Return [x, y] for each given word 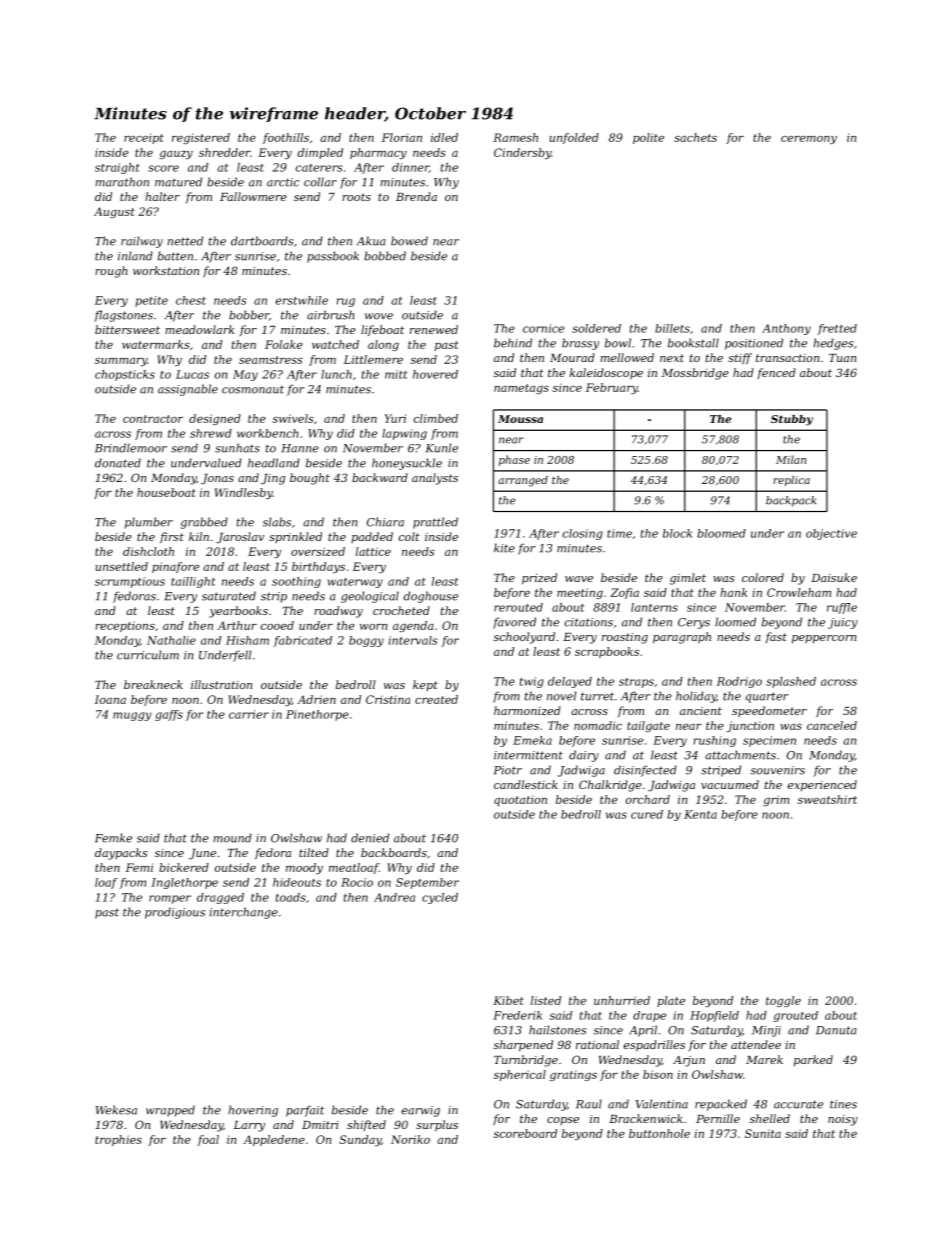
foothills [286, 138]
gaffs [169, 715]
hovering [253, 1111]
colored [763, 577]
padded [372, 537]
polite [648, 138]
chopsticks [125, 375]
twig [532, 682]
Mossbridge [695, 374]
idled [444, 137]
